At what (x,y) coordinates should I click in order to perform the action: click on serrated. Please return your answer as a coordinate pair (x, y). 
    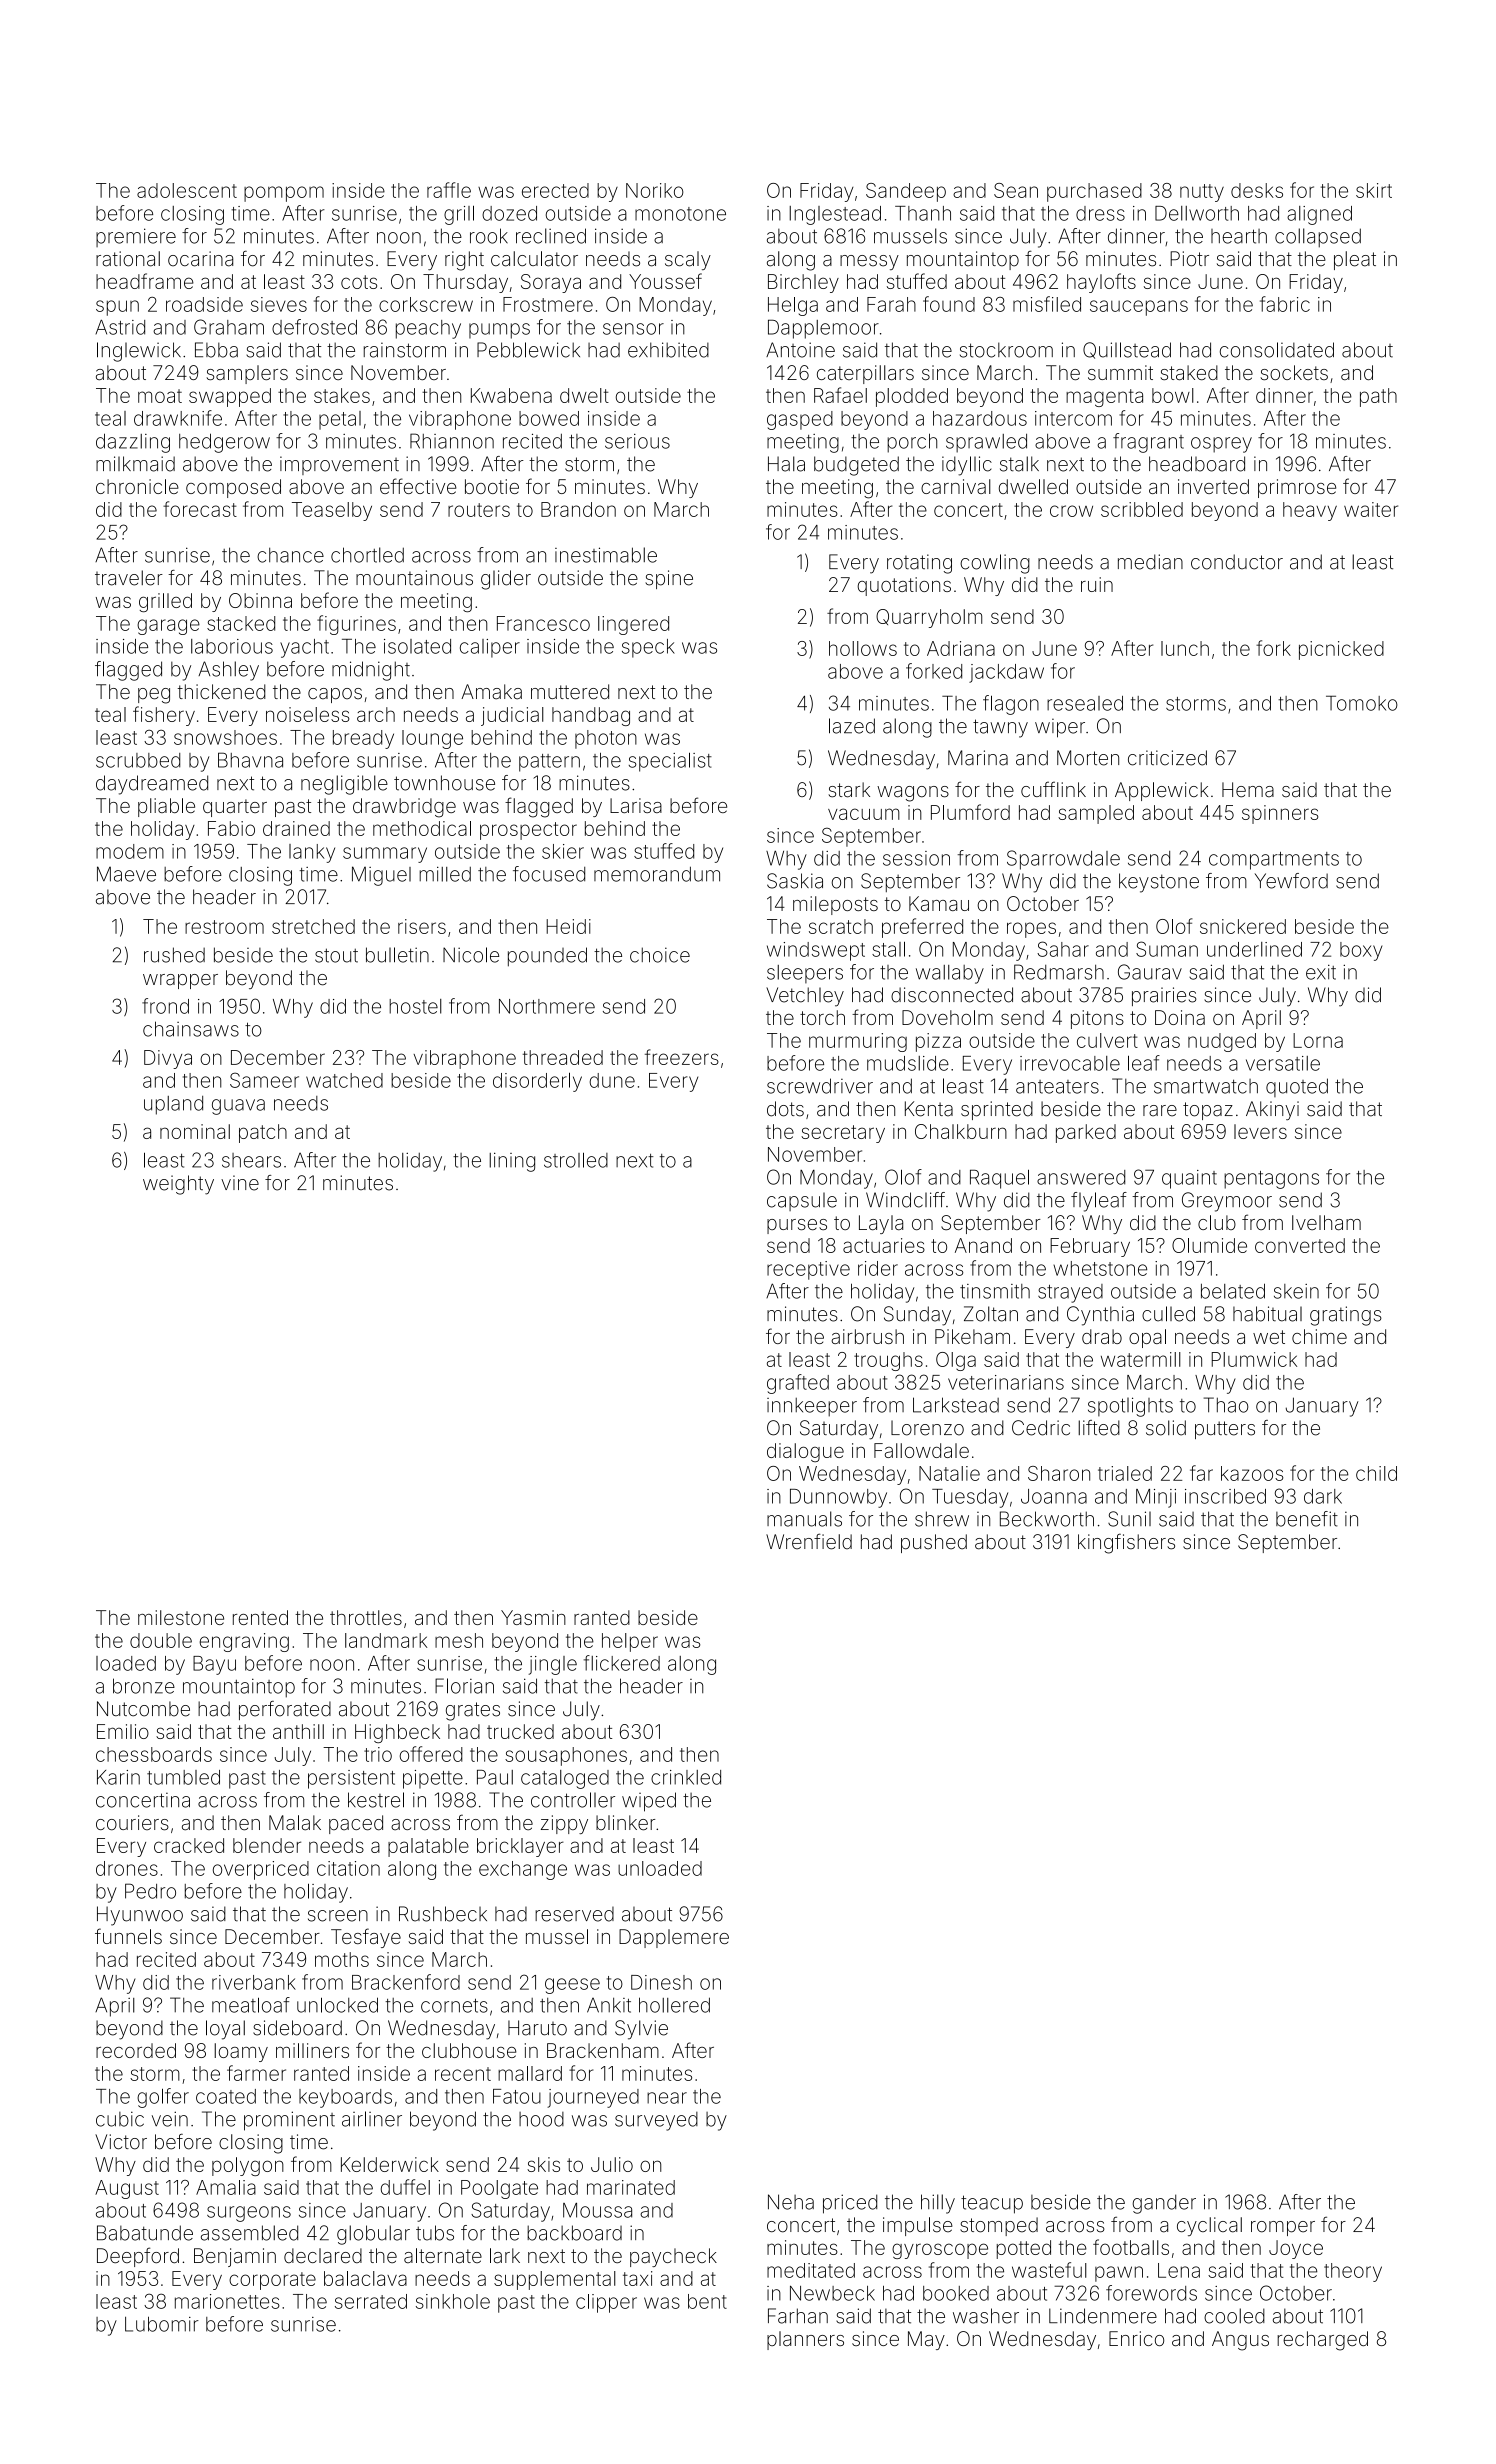
    Looking at the image, I should click on (371, 2301).
